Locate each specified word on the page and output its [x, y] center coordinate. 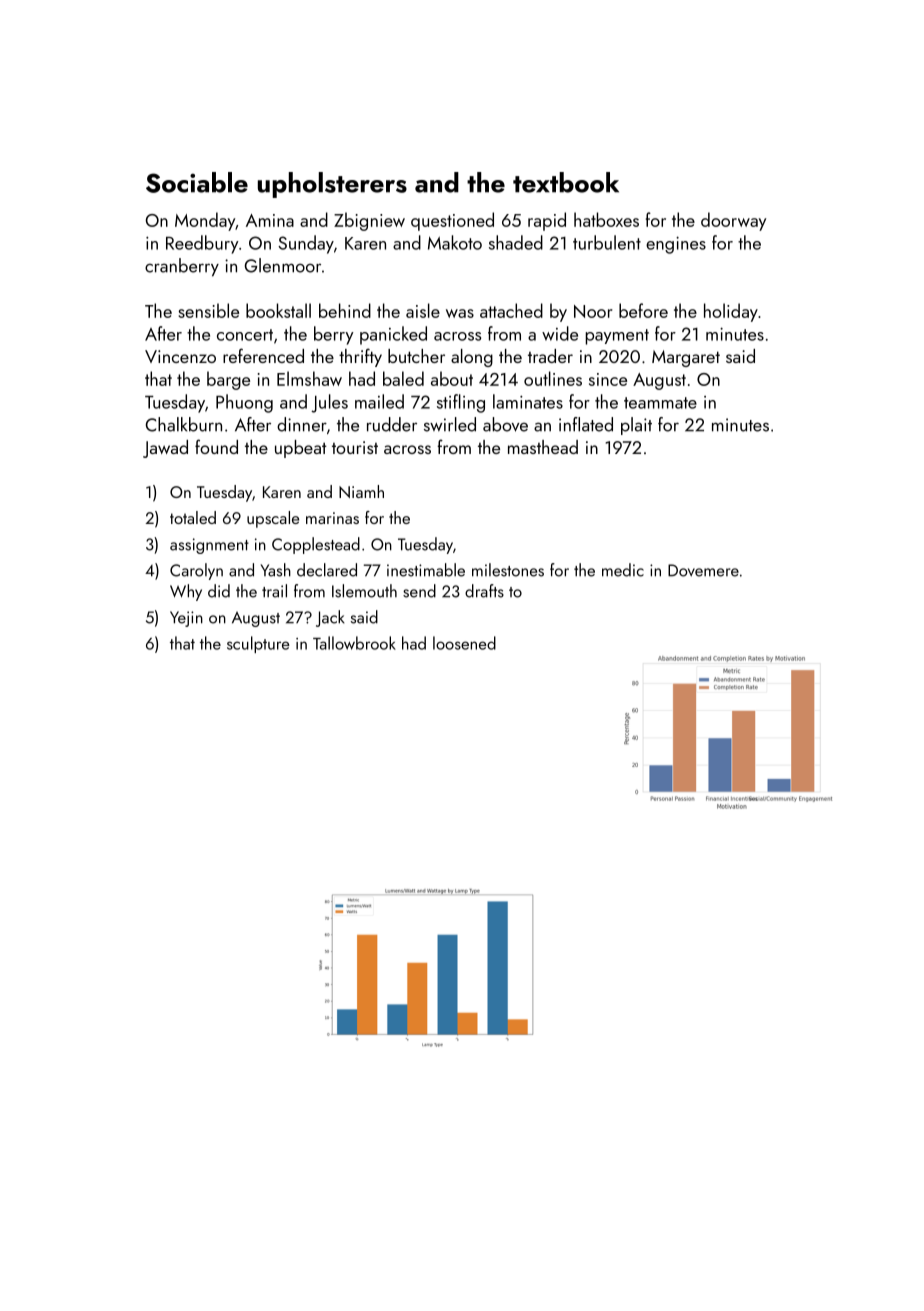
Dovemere [703, 570]
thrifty [360, 357]
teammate [660, 403]
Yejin [186, 619]
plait [636, 426]
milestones [508, 570]
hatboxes [606, 219]
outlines [553, 378]
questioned [452, 221]
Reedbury [202, 244]
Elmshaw [309, 378]
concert [245, 335]
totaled [193, 517]
